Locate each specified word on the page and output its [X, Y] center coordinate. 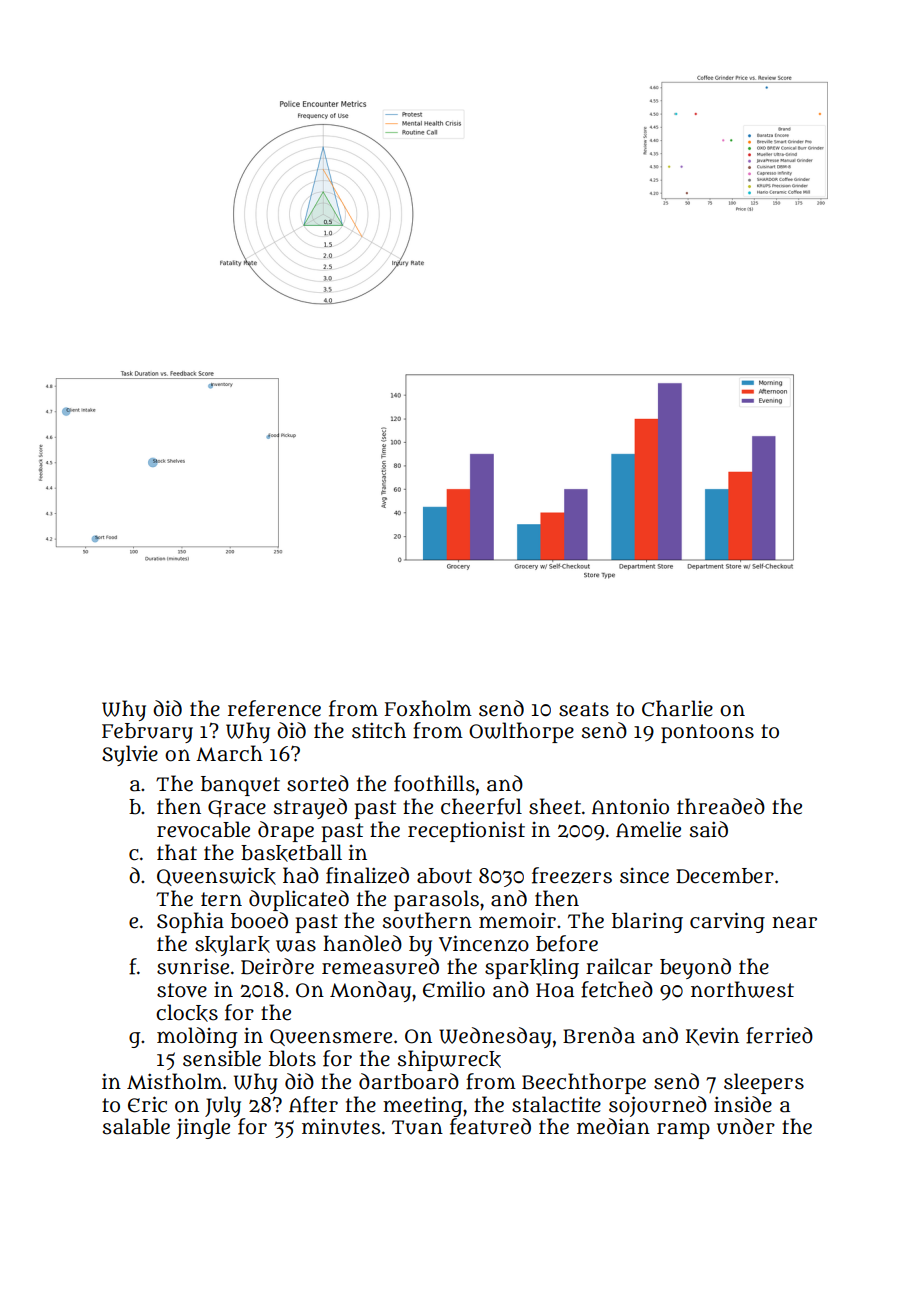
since [644, 876]
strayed [310, 808]
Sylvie [130, 755]
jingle [203, 1128]
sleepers [764, 1083]
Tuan [417, 1127]
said [709, 829]
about [444, 876]
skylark [232, 945]
